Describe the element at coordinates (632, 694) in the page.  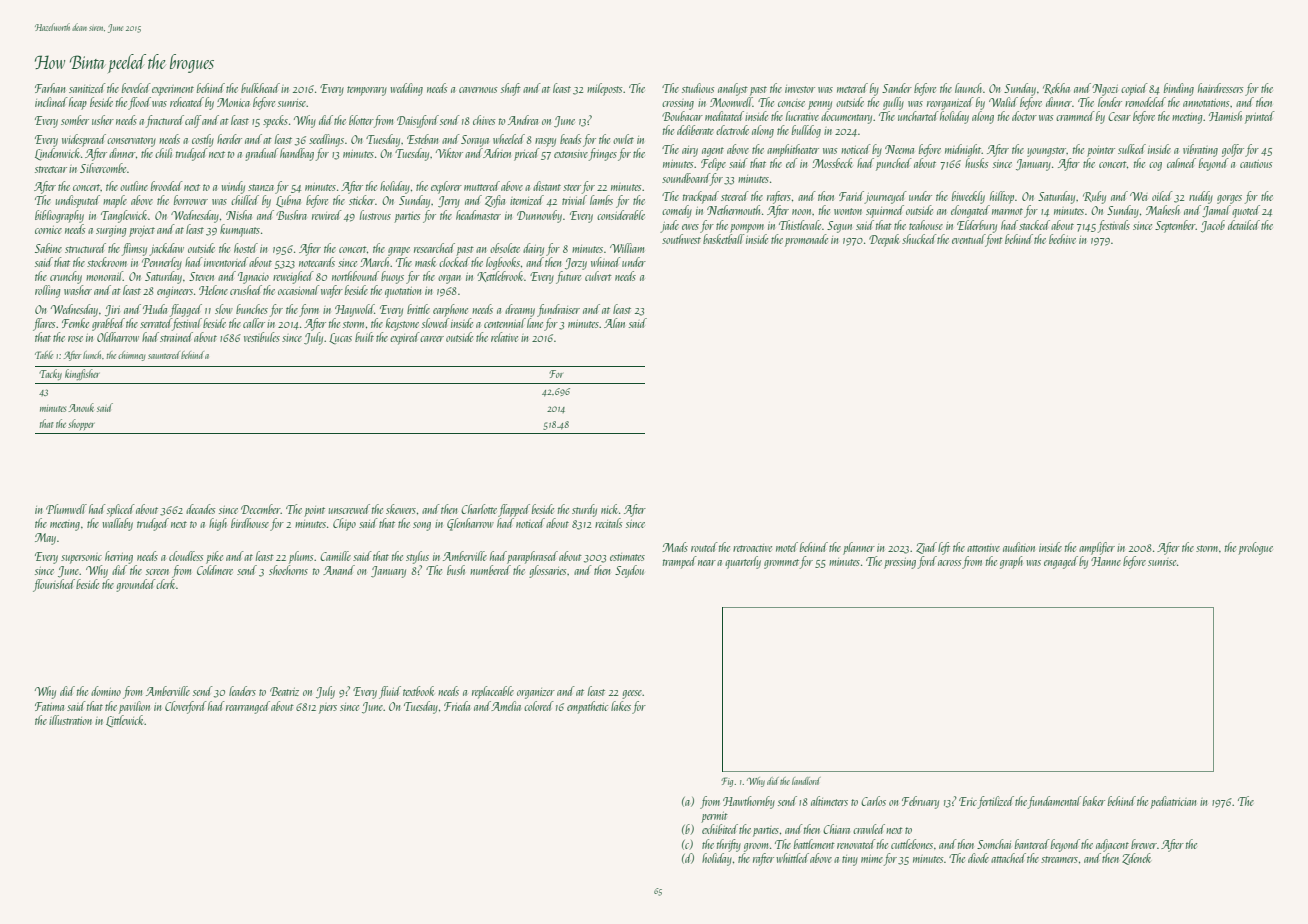
I see `geese` at that location.
